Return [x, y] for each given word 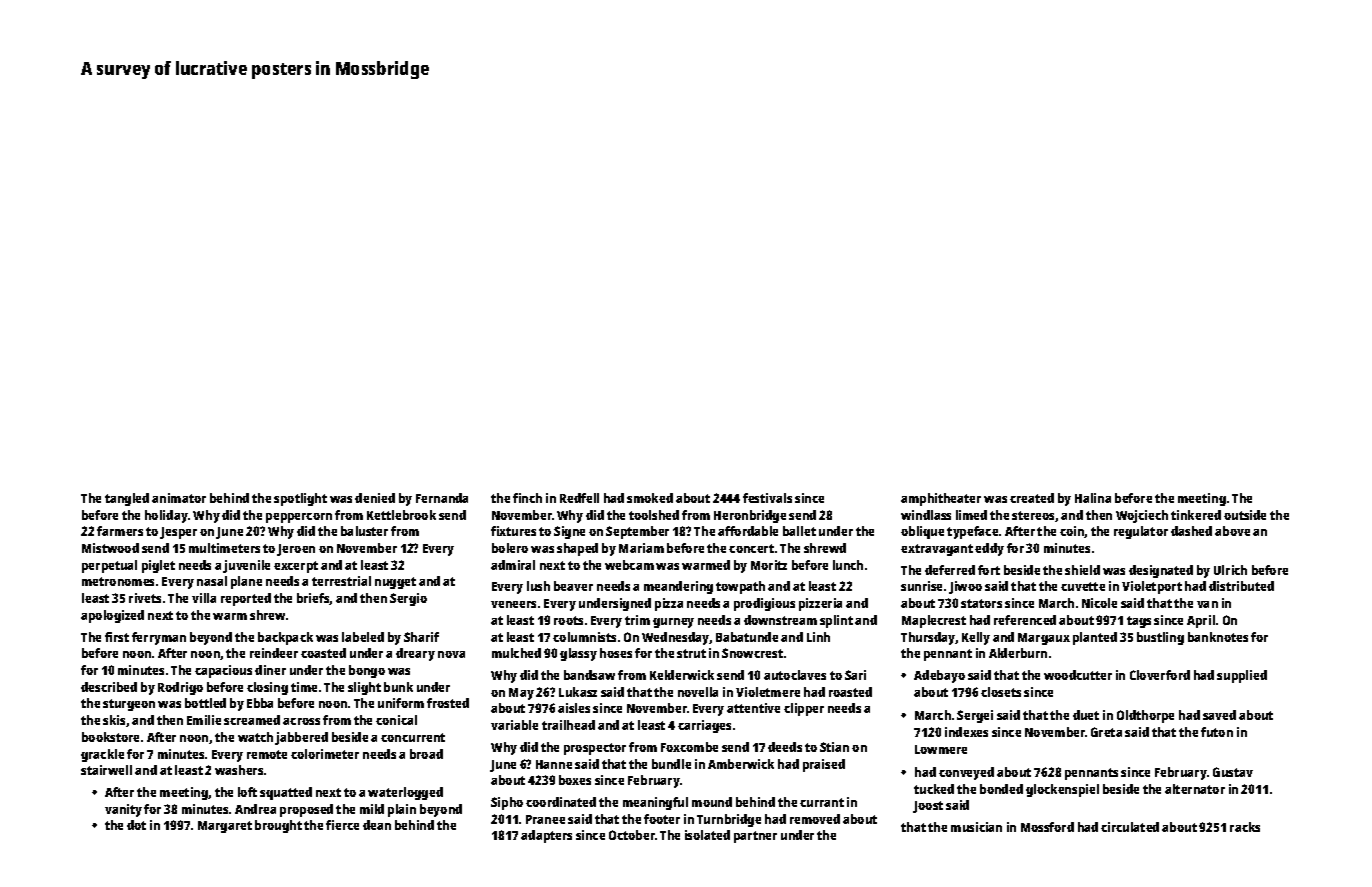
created [1032, 498]
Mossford [1047, 827]
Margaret [225, 827]
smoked [650, 498]
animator [179, 498]
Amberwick [741, 764]
